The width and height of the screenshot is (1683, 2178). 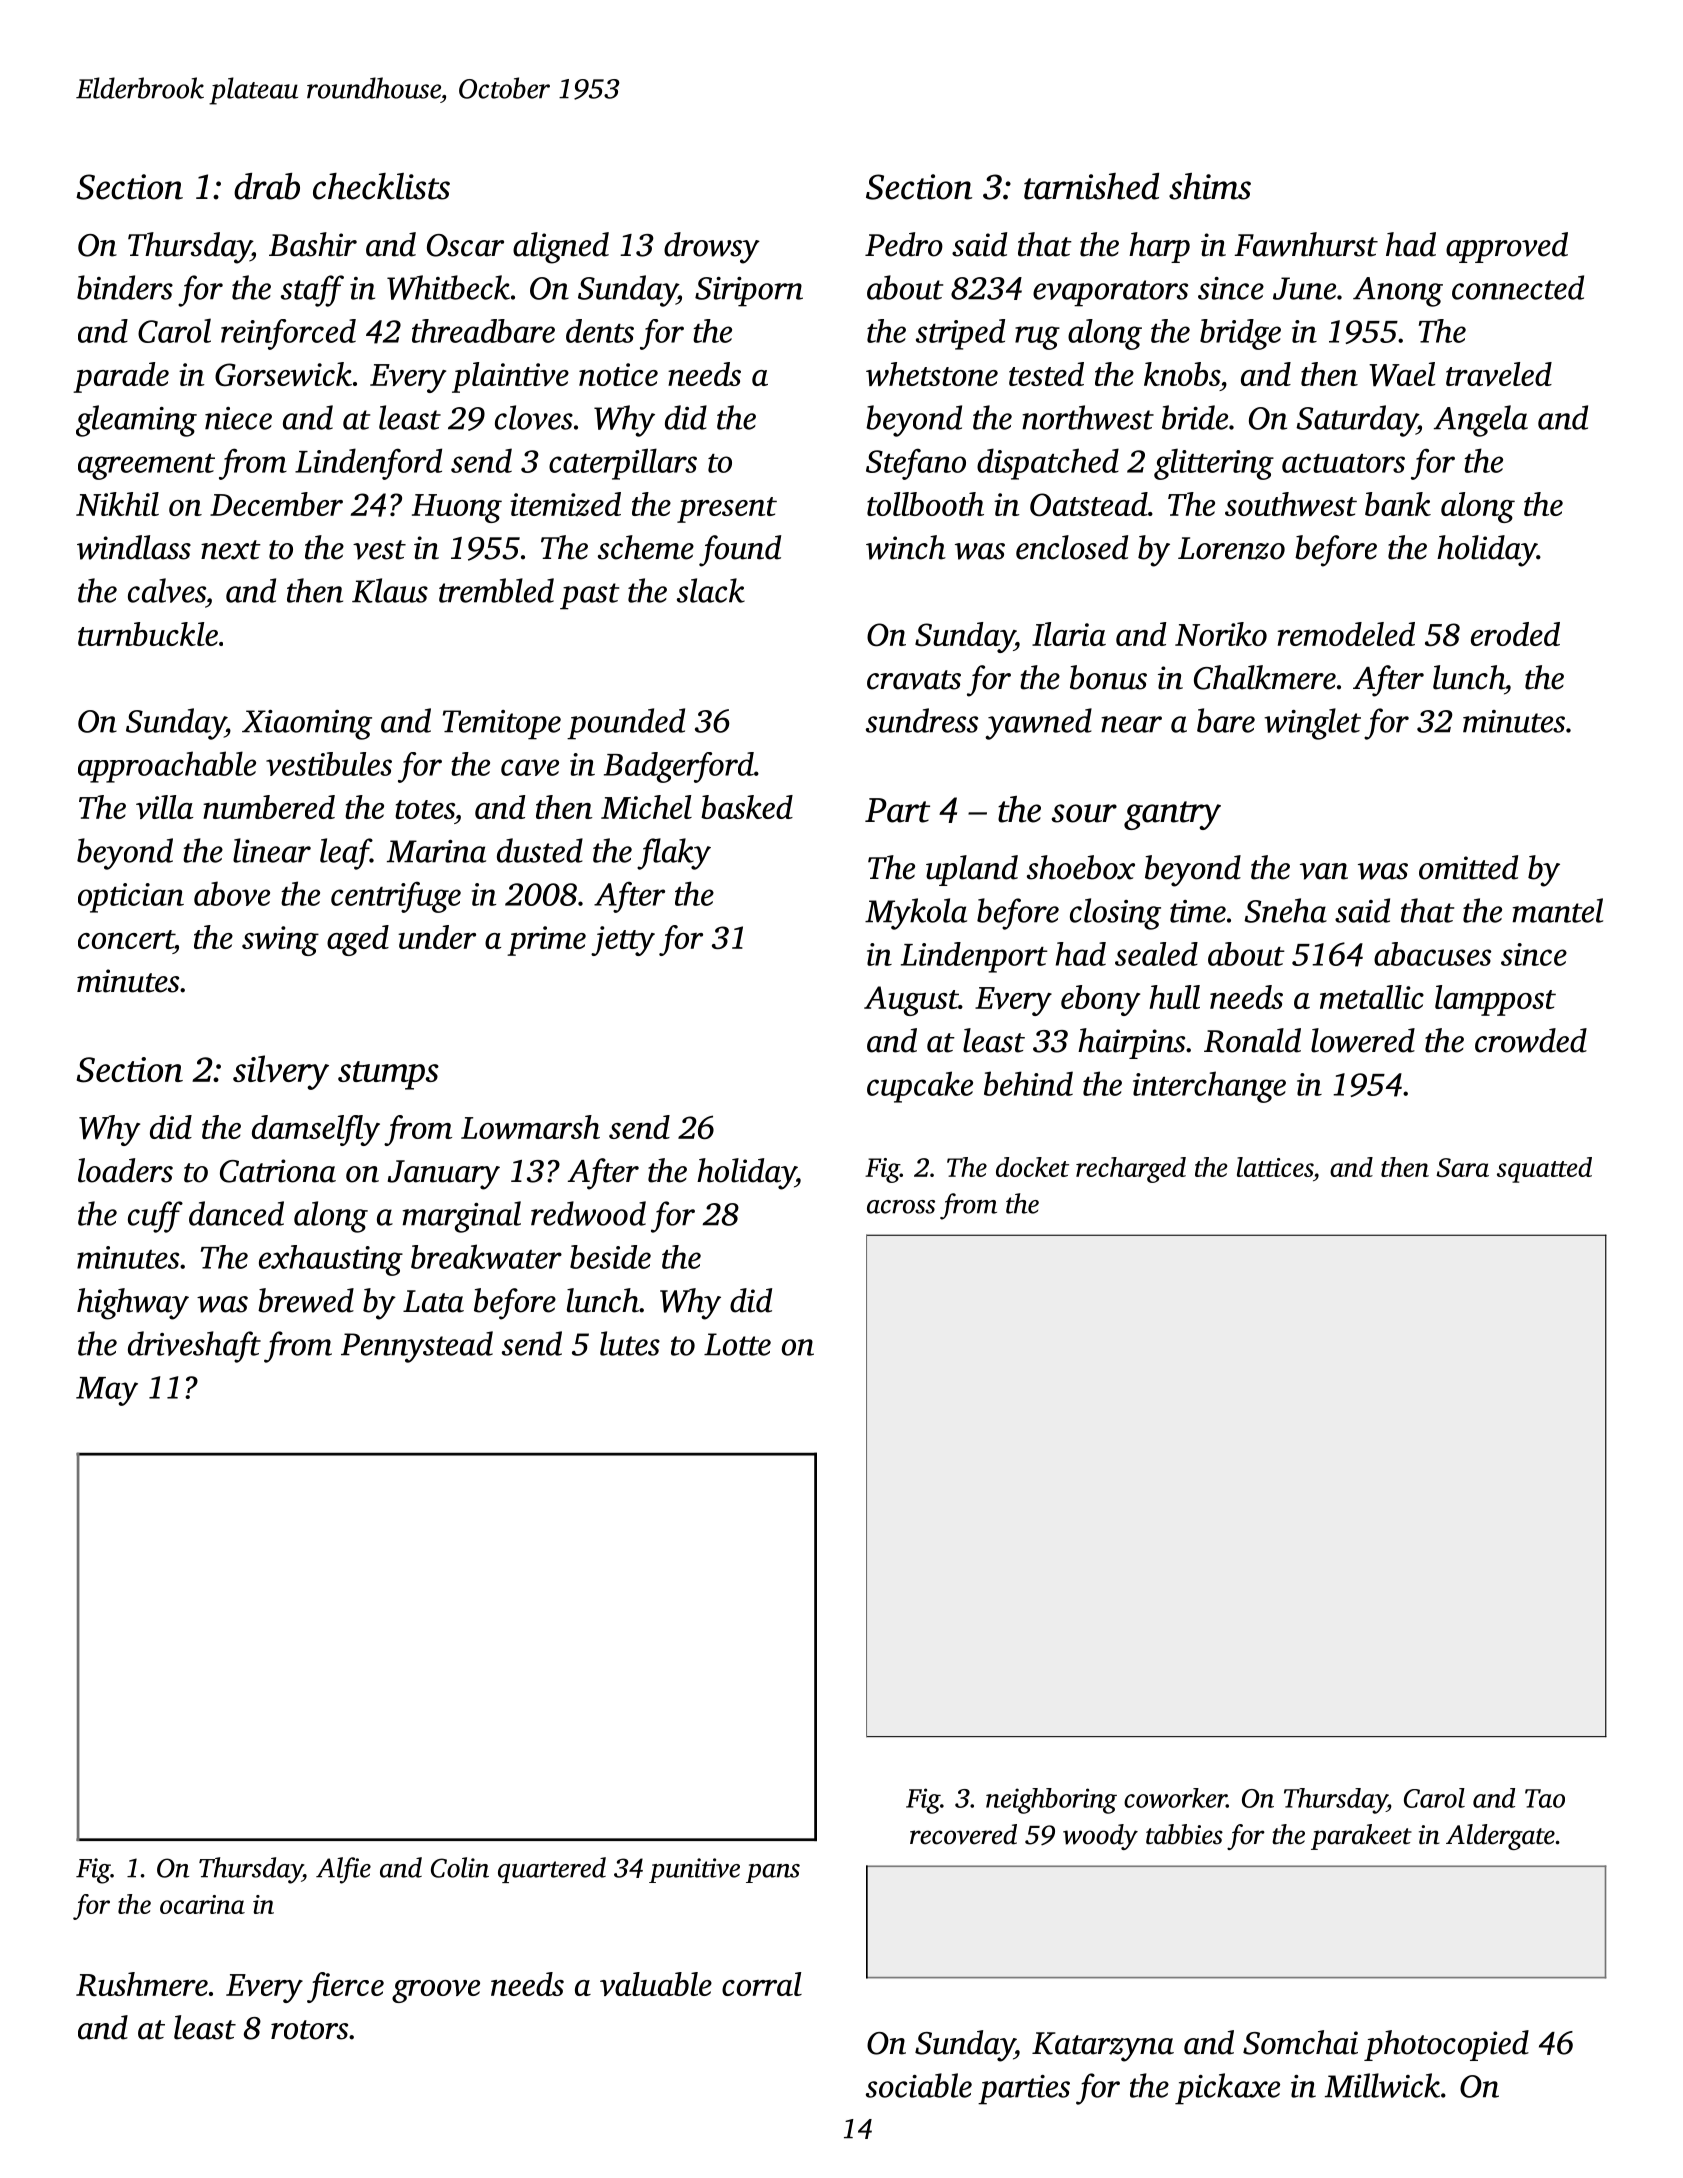 I want to click on fierce, so click(x=345, y=1987).
